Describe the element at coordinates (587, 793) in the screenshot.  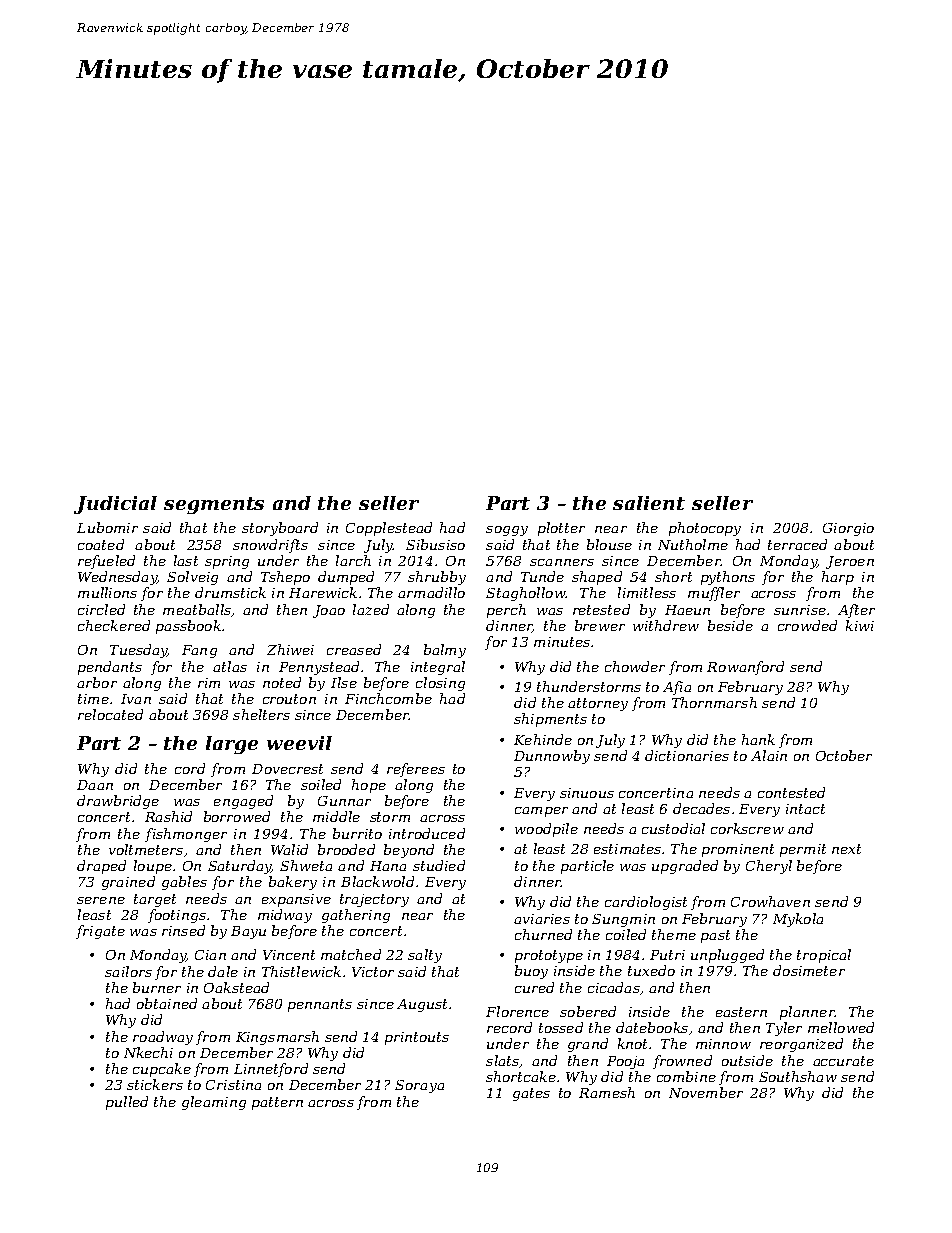
I see `sinuous` at that location.
